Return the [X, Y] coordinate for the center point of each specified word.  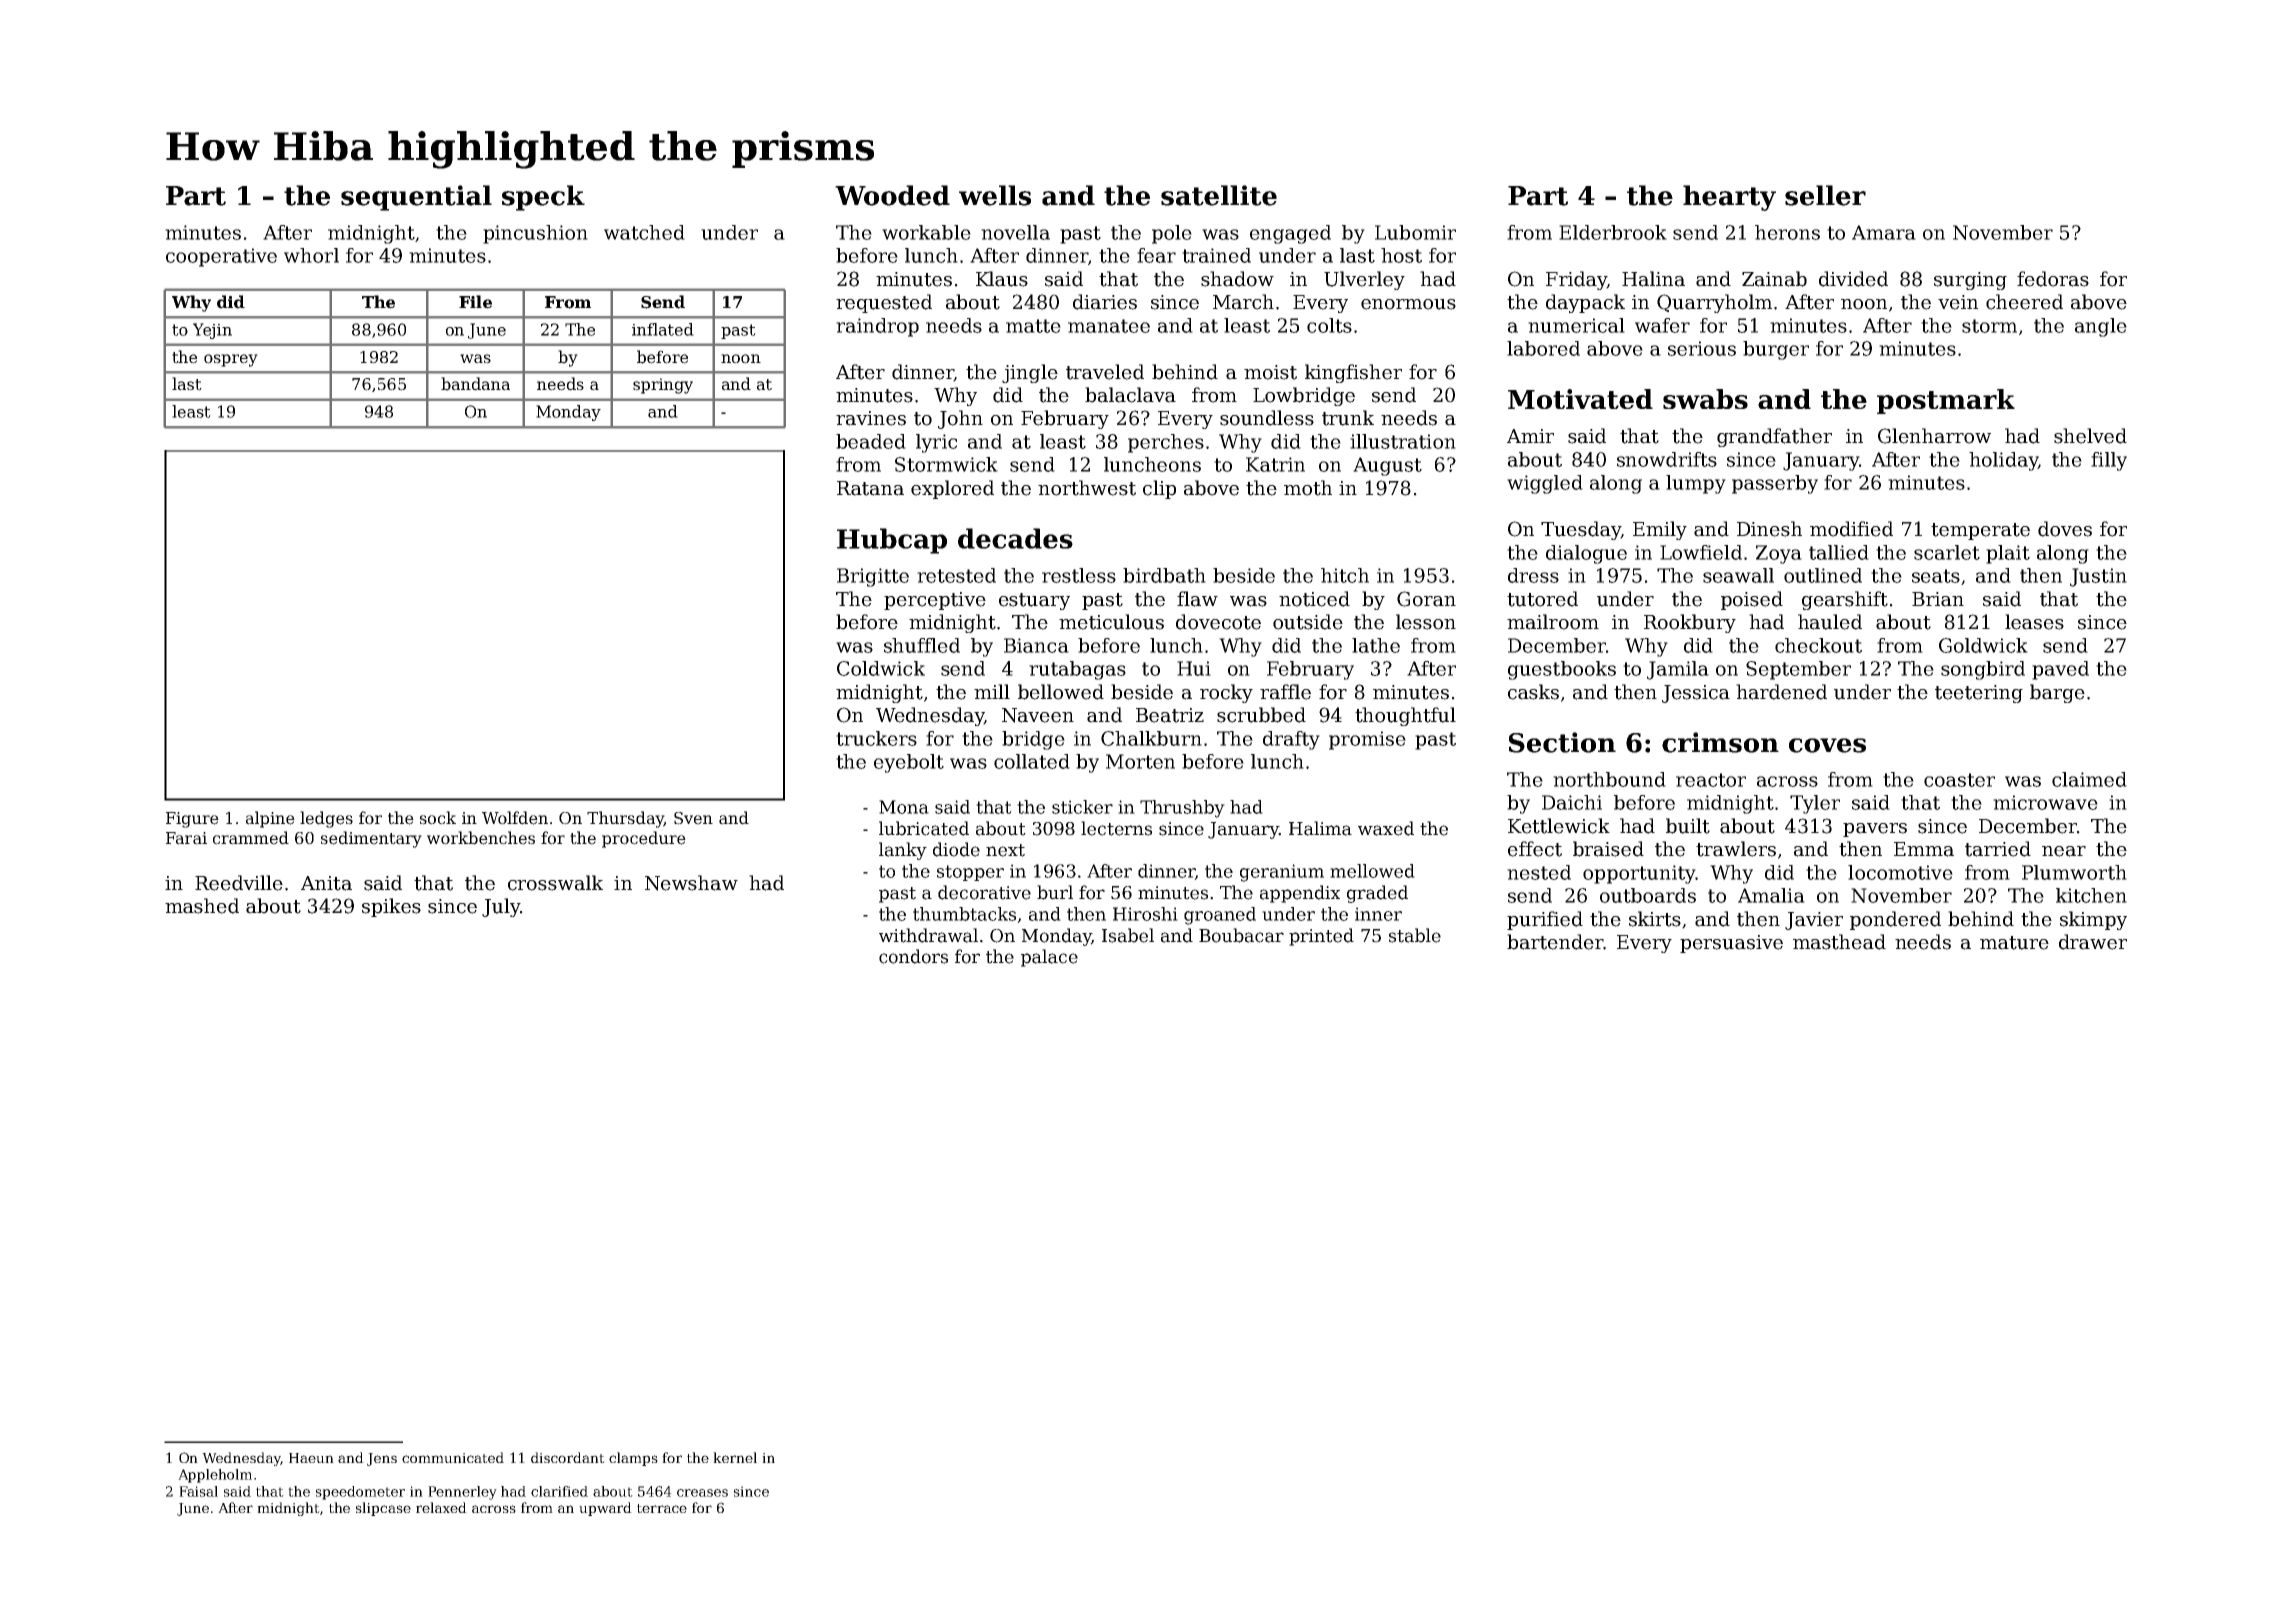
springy [663, 386]
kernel [735, 1457]
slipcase [383, 1509]
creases [702, 1493]
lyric [936, 443]
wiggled [1545, 484]
